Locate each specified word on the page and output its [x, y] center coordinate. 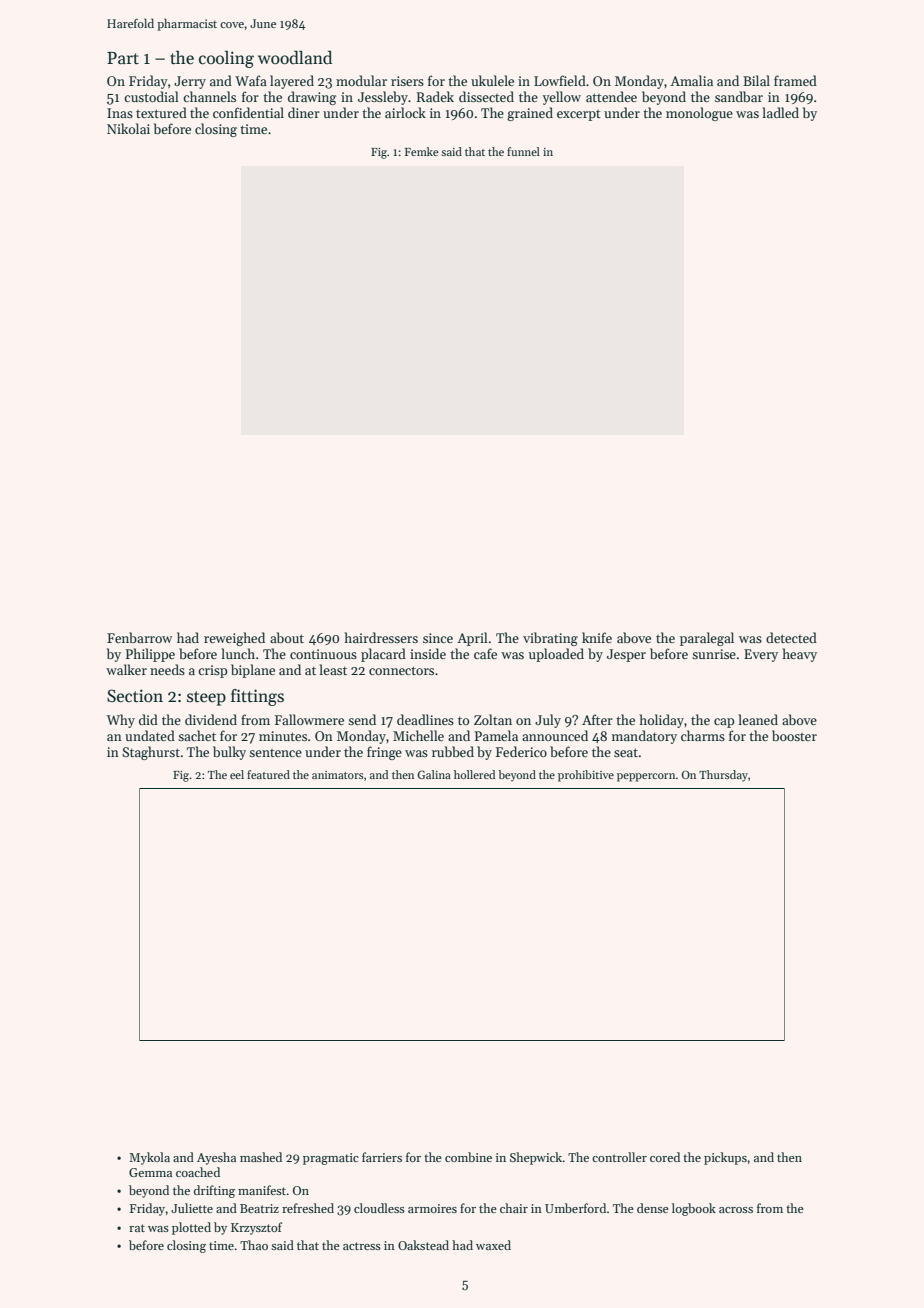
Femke [421, 151]
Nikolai [128, 128]
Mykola [149, 1158]
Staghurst [151, 753]
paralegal [707, 639]
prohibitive [586, 776]
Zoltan [493, 719]
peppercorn [646, 777]
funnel [523, 151]
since [438, 638]
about [287, 637]
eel [237, 774]
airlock [405, 112]
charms [703, 735]
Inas [120, 113]
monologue [699, 114]
